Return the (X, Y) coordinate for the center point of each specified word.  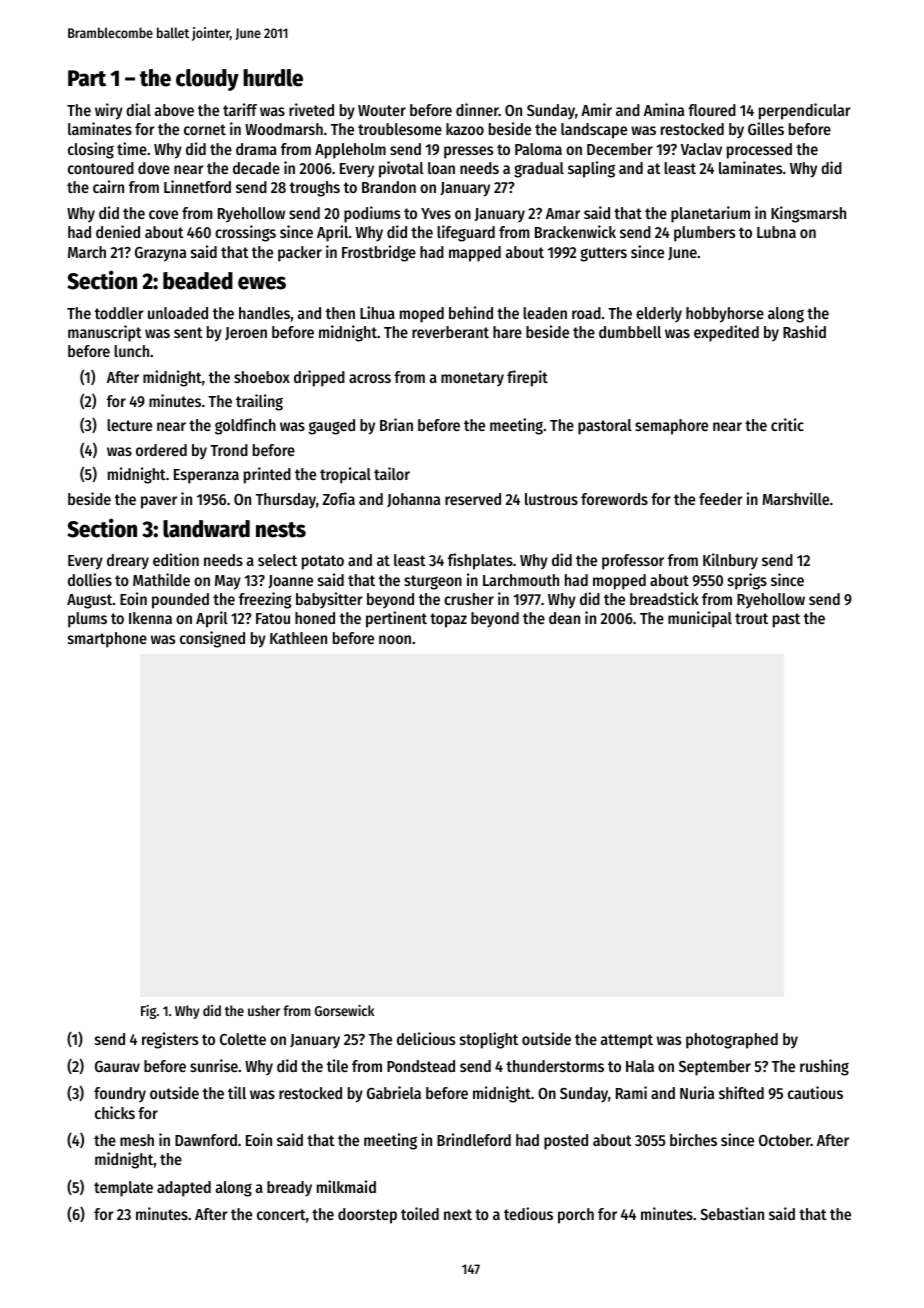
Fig (148, 1012)
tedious (528, 1213)
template (123, 1189)
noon (395, 639)
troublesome (400, 129)
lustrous (551, 499)
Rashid (804, 331)
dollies (90, 579)
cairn (108, 186)
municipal (700, 619)
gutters (603, 254)
